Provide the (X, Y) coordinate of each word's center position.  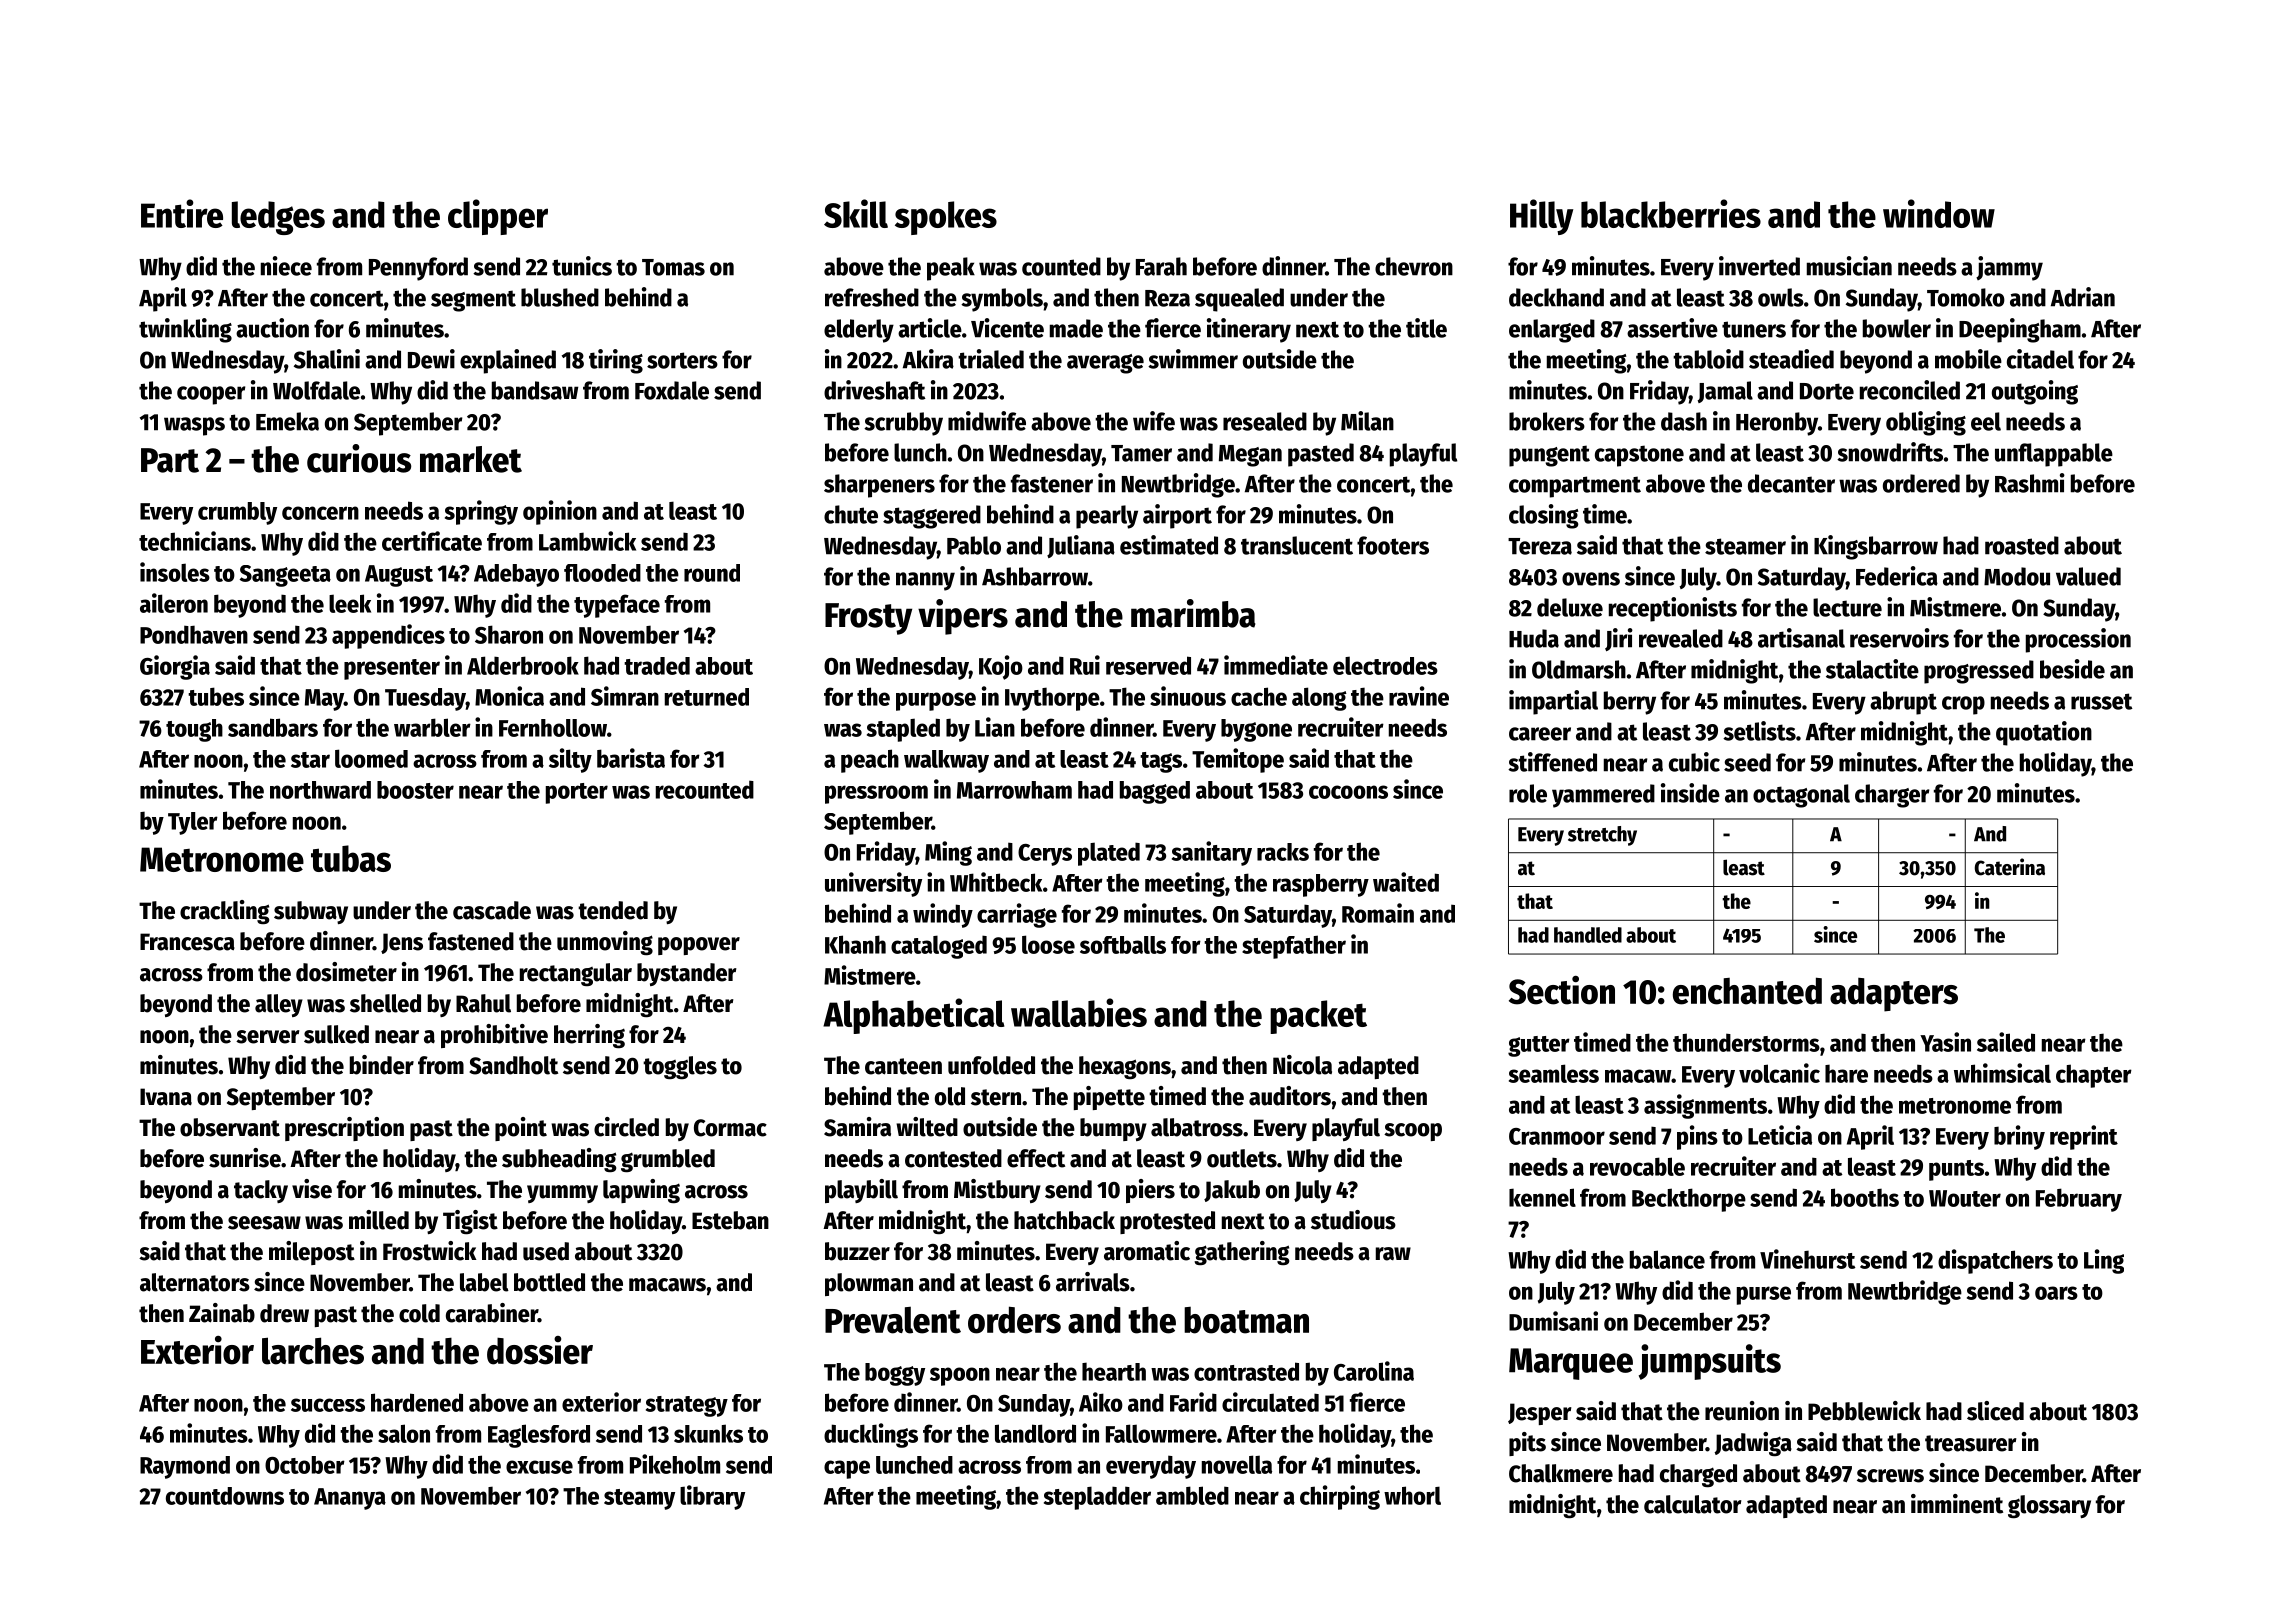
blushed (560, 297)
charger (1892, 796)
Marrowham (1014, 790)
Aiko (1101, 1402)
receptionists (1673, 609)
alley (279, 1005)
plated (1109, 854)
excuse (539, 1467)
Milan (1367, 421)
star (310, 760)
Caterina (2010, 867)
